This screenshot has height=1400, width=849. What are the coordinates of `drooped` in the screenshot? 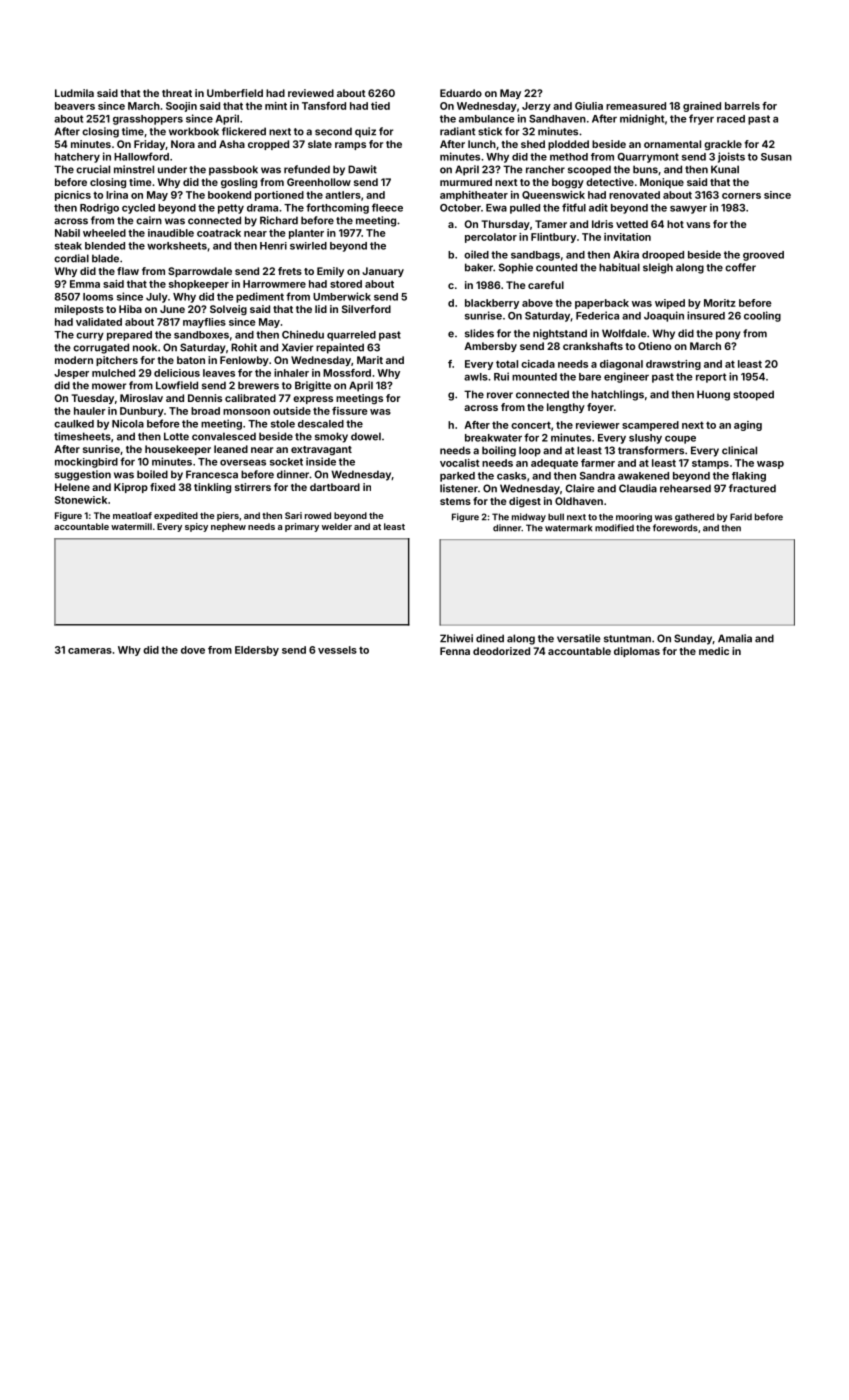 It's located at (663, 256).
